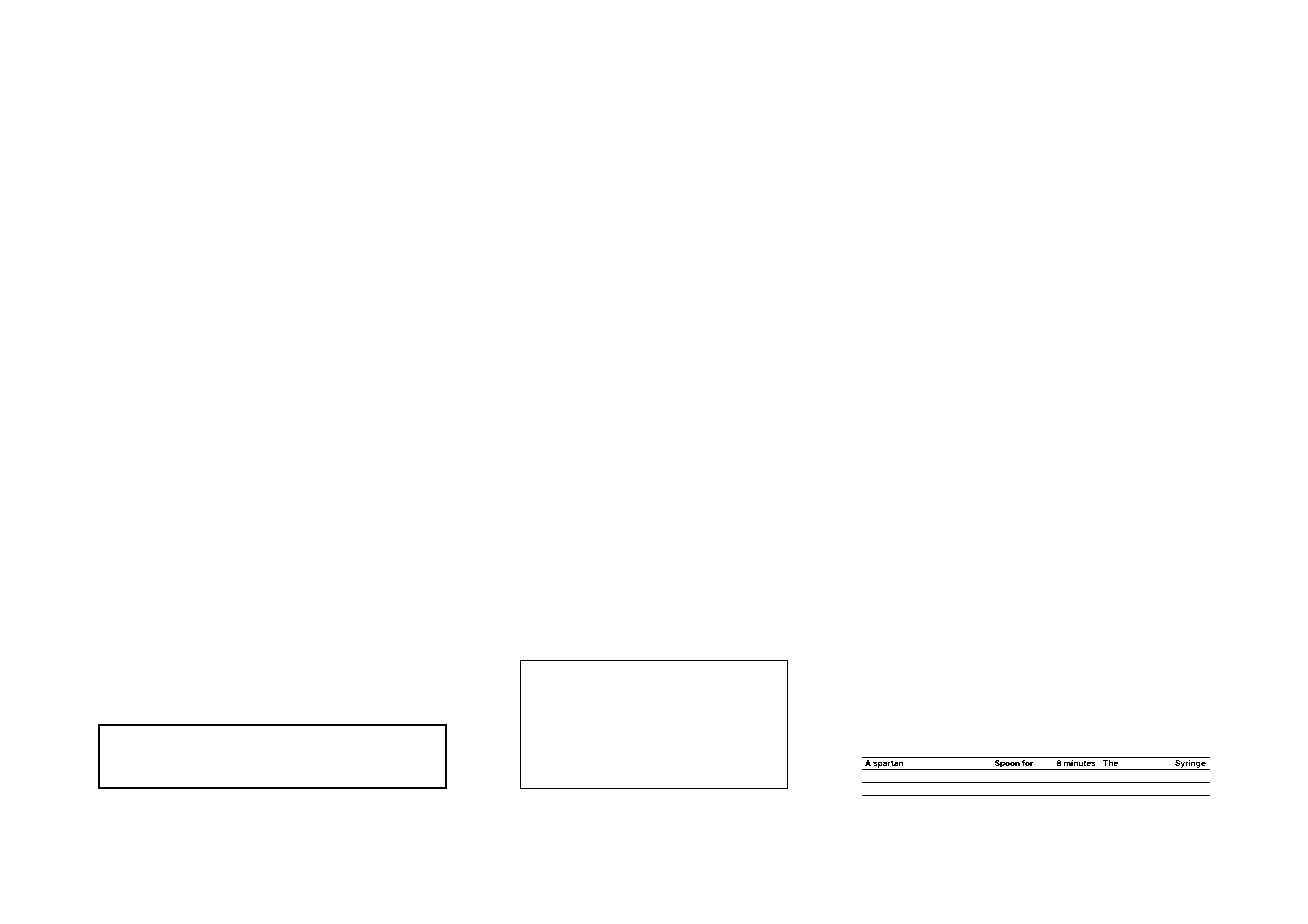 This screenshot has height=924, width=1308. I want to click on gibbon, so click(431, 653).
